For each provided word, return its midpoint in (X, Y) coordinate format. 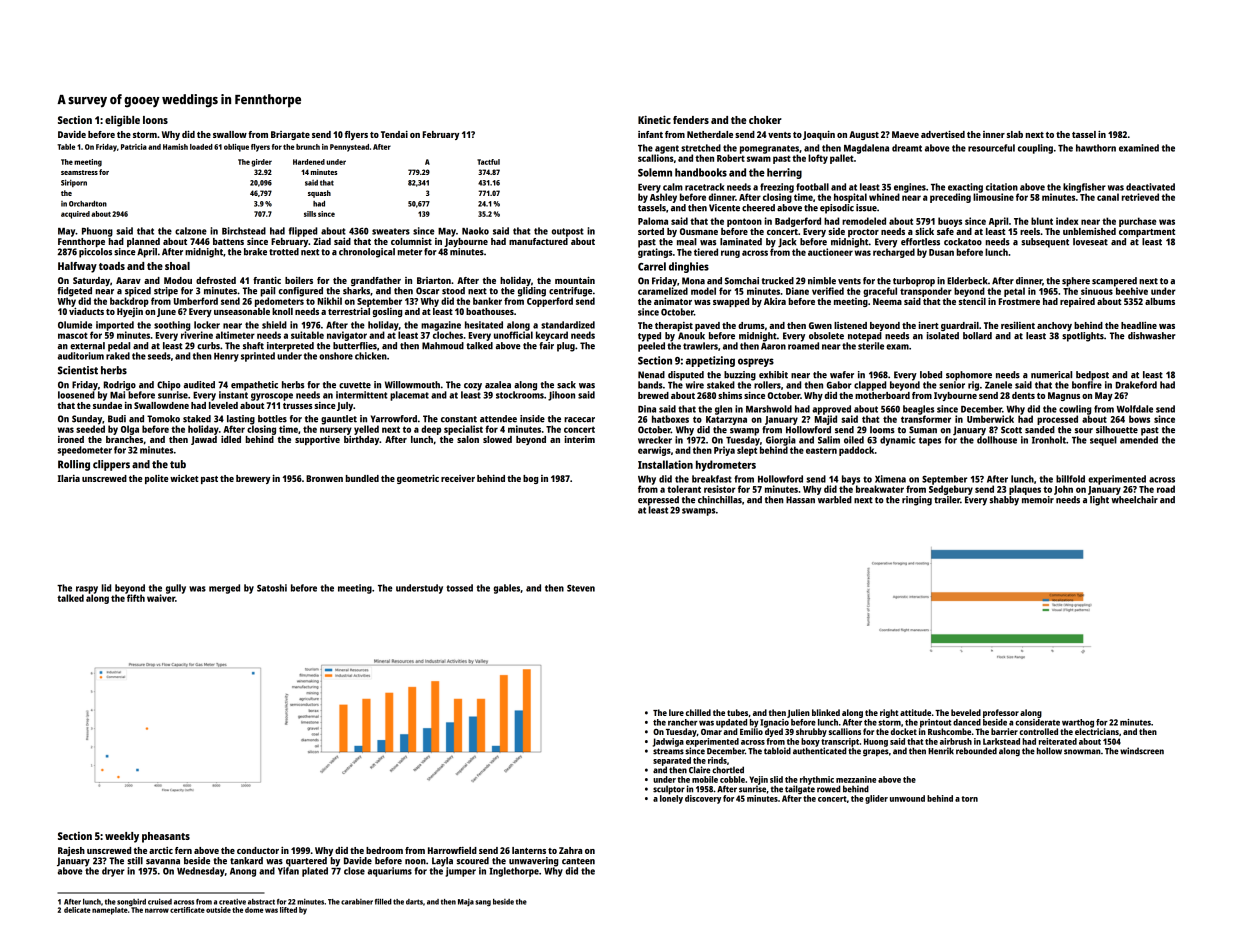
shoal (177, 266)
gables (507, 589)
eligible (122, 121)
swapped (731, 302)
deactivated (1150, 187)
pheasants (166, 837)
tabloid (777, 751)
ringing (917, 501)
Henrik (941, 751)
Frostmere (1019, 301)
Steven (581, 588)
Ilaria (69, 478)
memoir (1038, 500)
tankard (246, 861)
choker (765, 120)
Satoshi (272, 588)
